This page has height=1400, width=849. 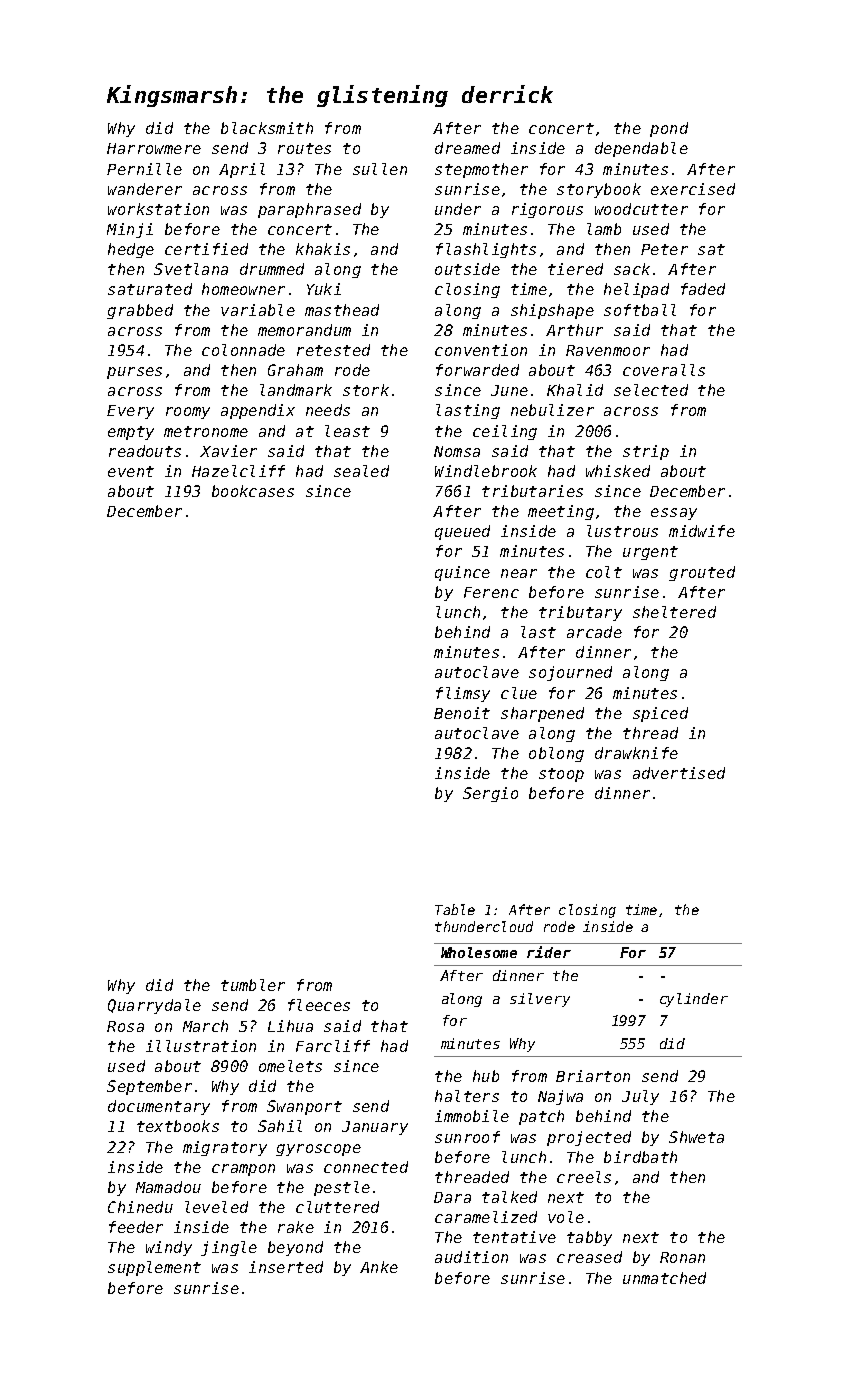 I want to click on connected, so click(x=366, y=1167).
